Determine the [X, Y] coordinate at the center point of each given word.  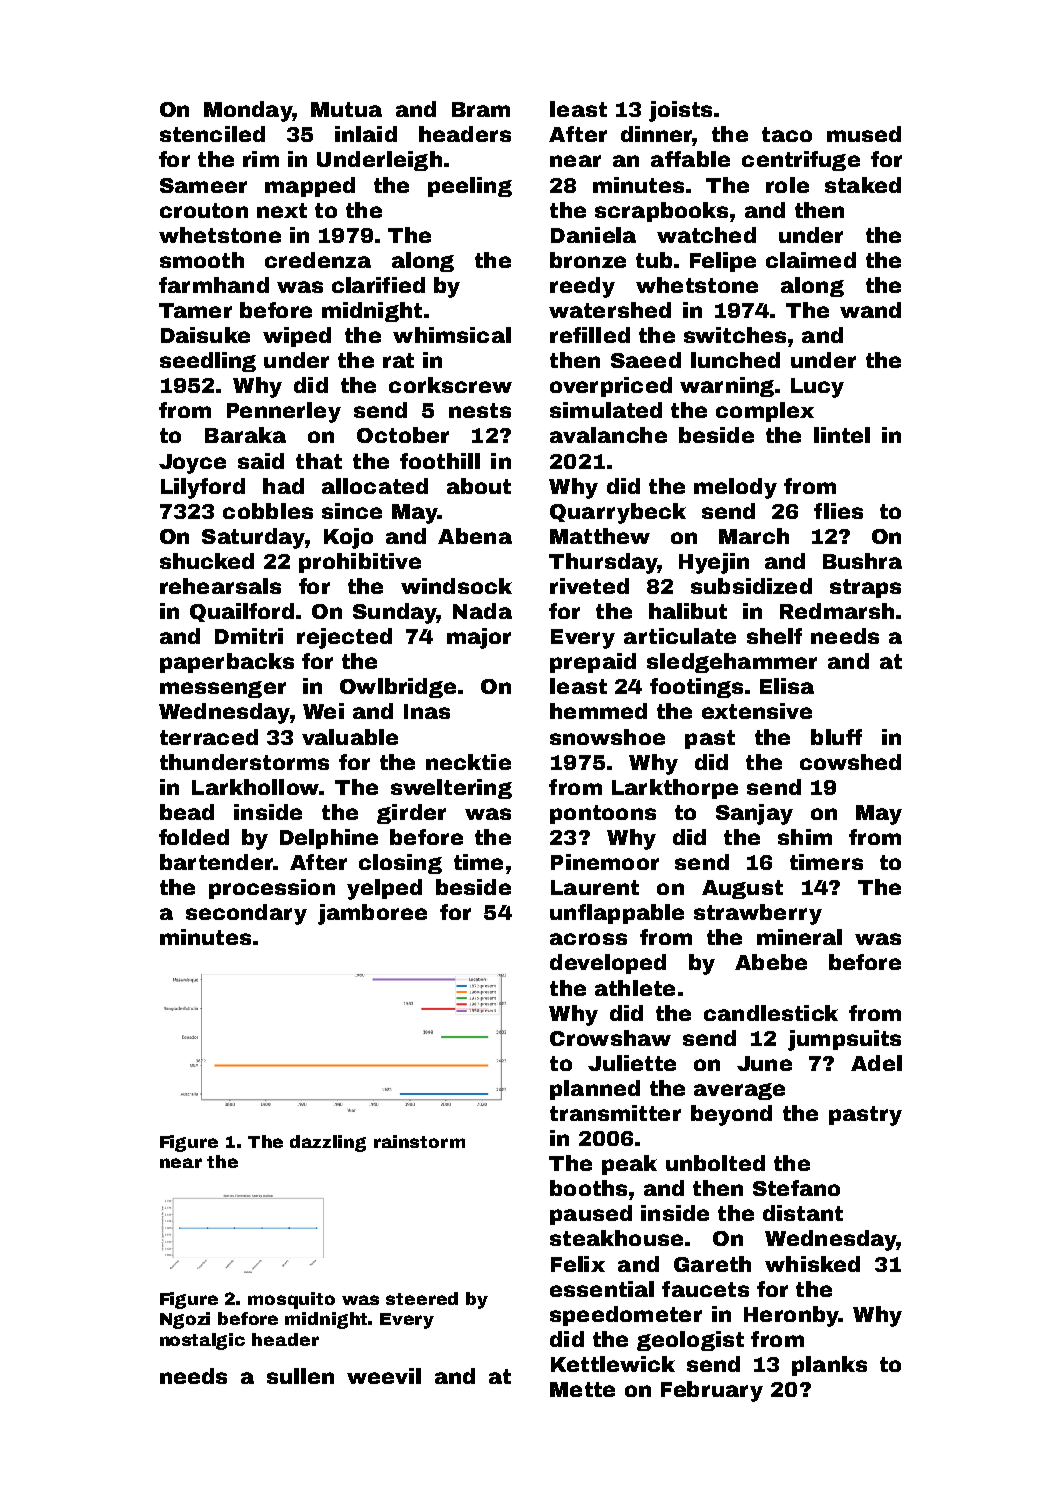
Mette [582, 1389]
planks [829, 1366]
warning [727, 387]
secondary [246, 914]
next [282, 210]
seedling [208, 362]
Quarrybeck [618, 513]
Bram [481, 109]
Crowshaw [610, 1038]
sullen [300, 1376]
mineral [799, 937]
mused [864, 134]
